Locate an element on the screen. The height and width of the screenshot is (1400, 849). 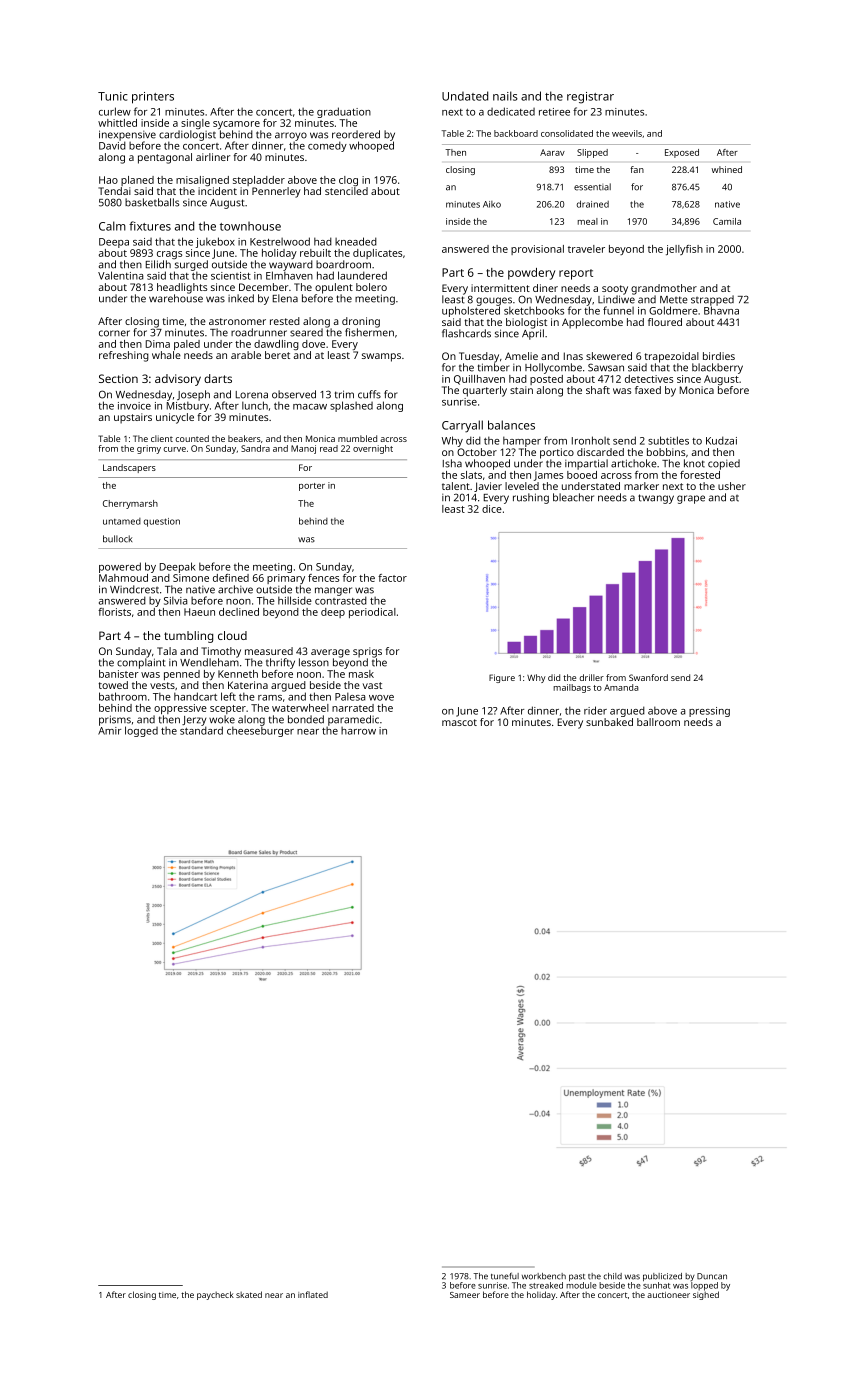
nails is located at coordinates (505, 96).
